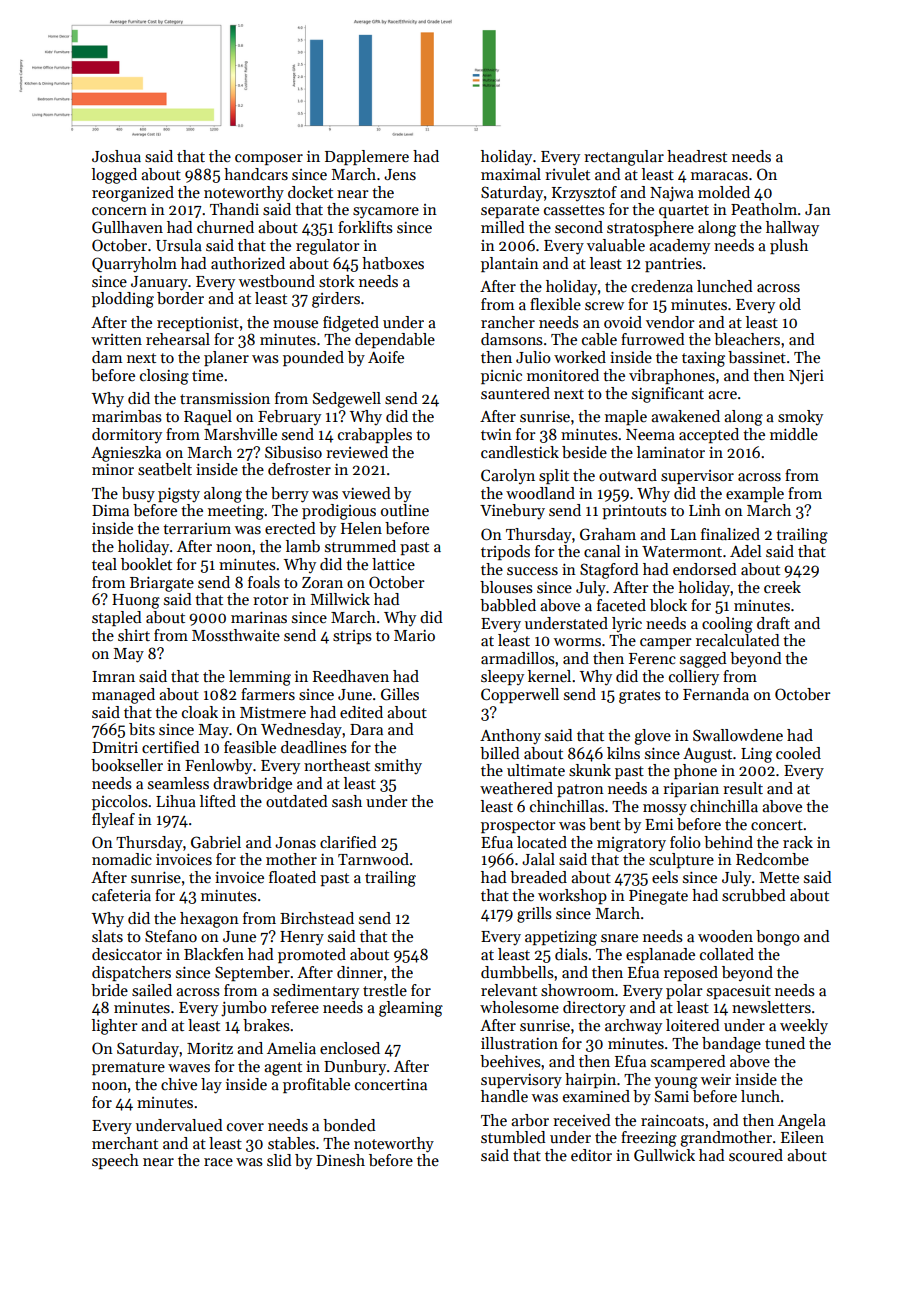  What do you see at coordinates (128, 1068) in the image?
I see `premature` at bounding box center [128, 1068].
